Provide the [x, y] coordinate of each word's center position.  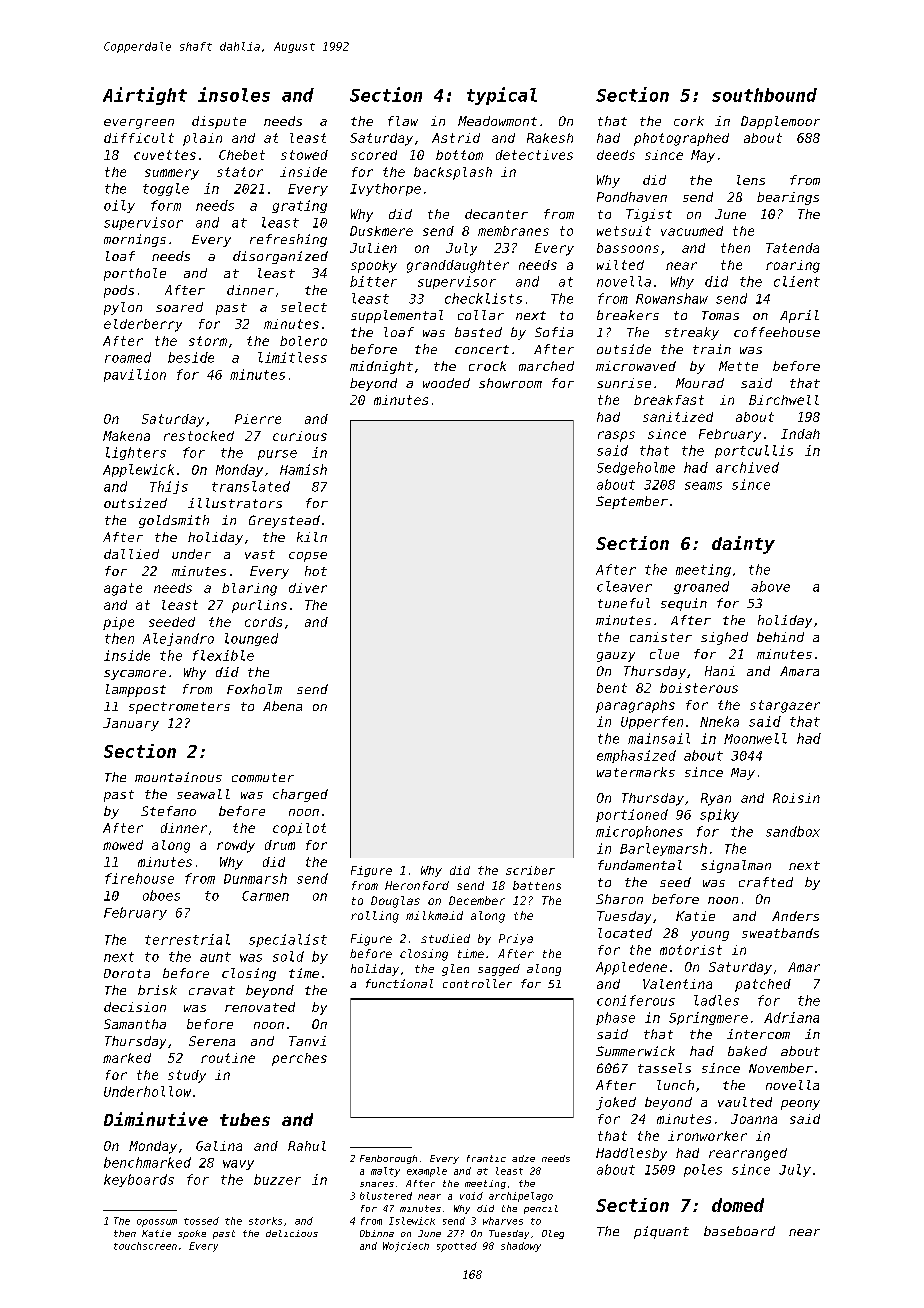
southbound [764, 95]
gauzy [616, 657]
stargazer [785, 706]
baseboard [739, 1231]
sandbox [793, 831]
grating [299, 206]
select [304, 307]
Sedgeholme [636, 468]
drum [280, 845]
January [131, 724]
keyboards [139, 1180]
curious [300, 436]
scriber [530, 870]
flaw [403, 121]
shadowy [521, 1247]
